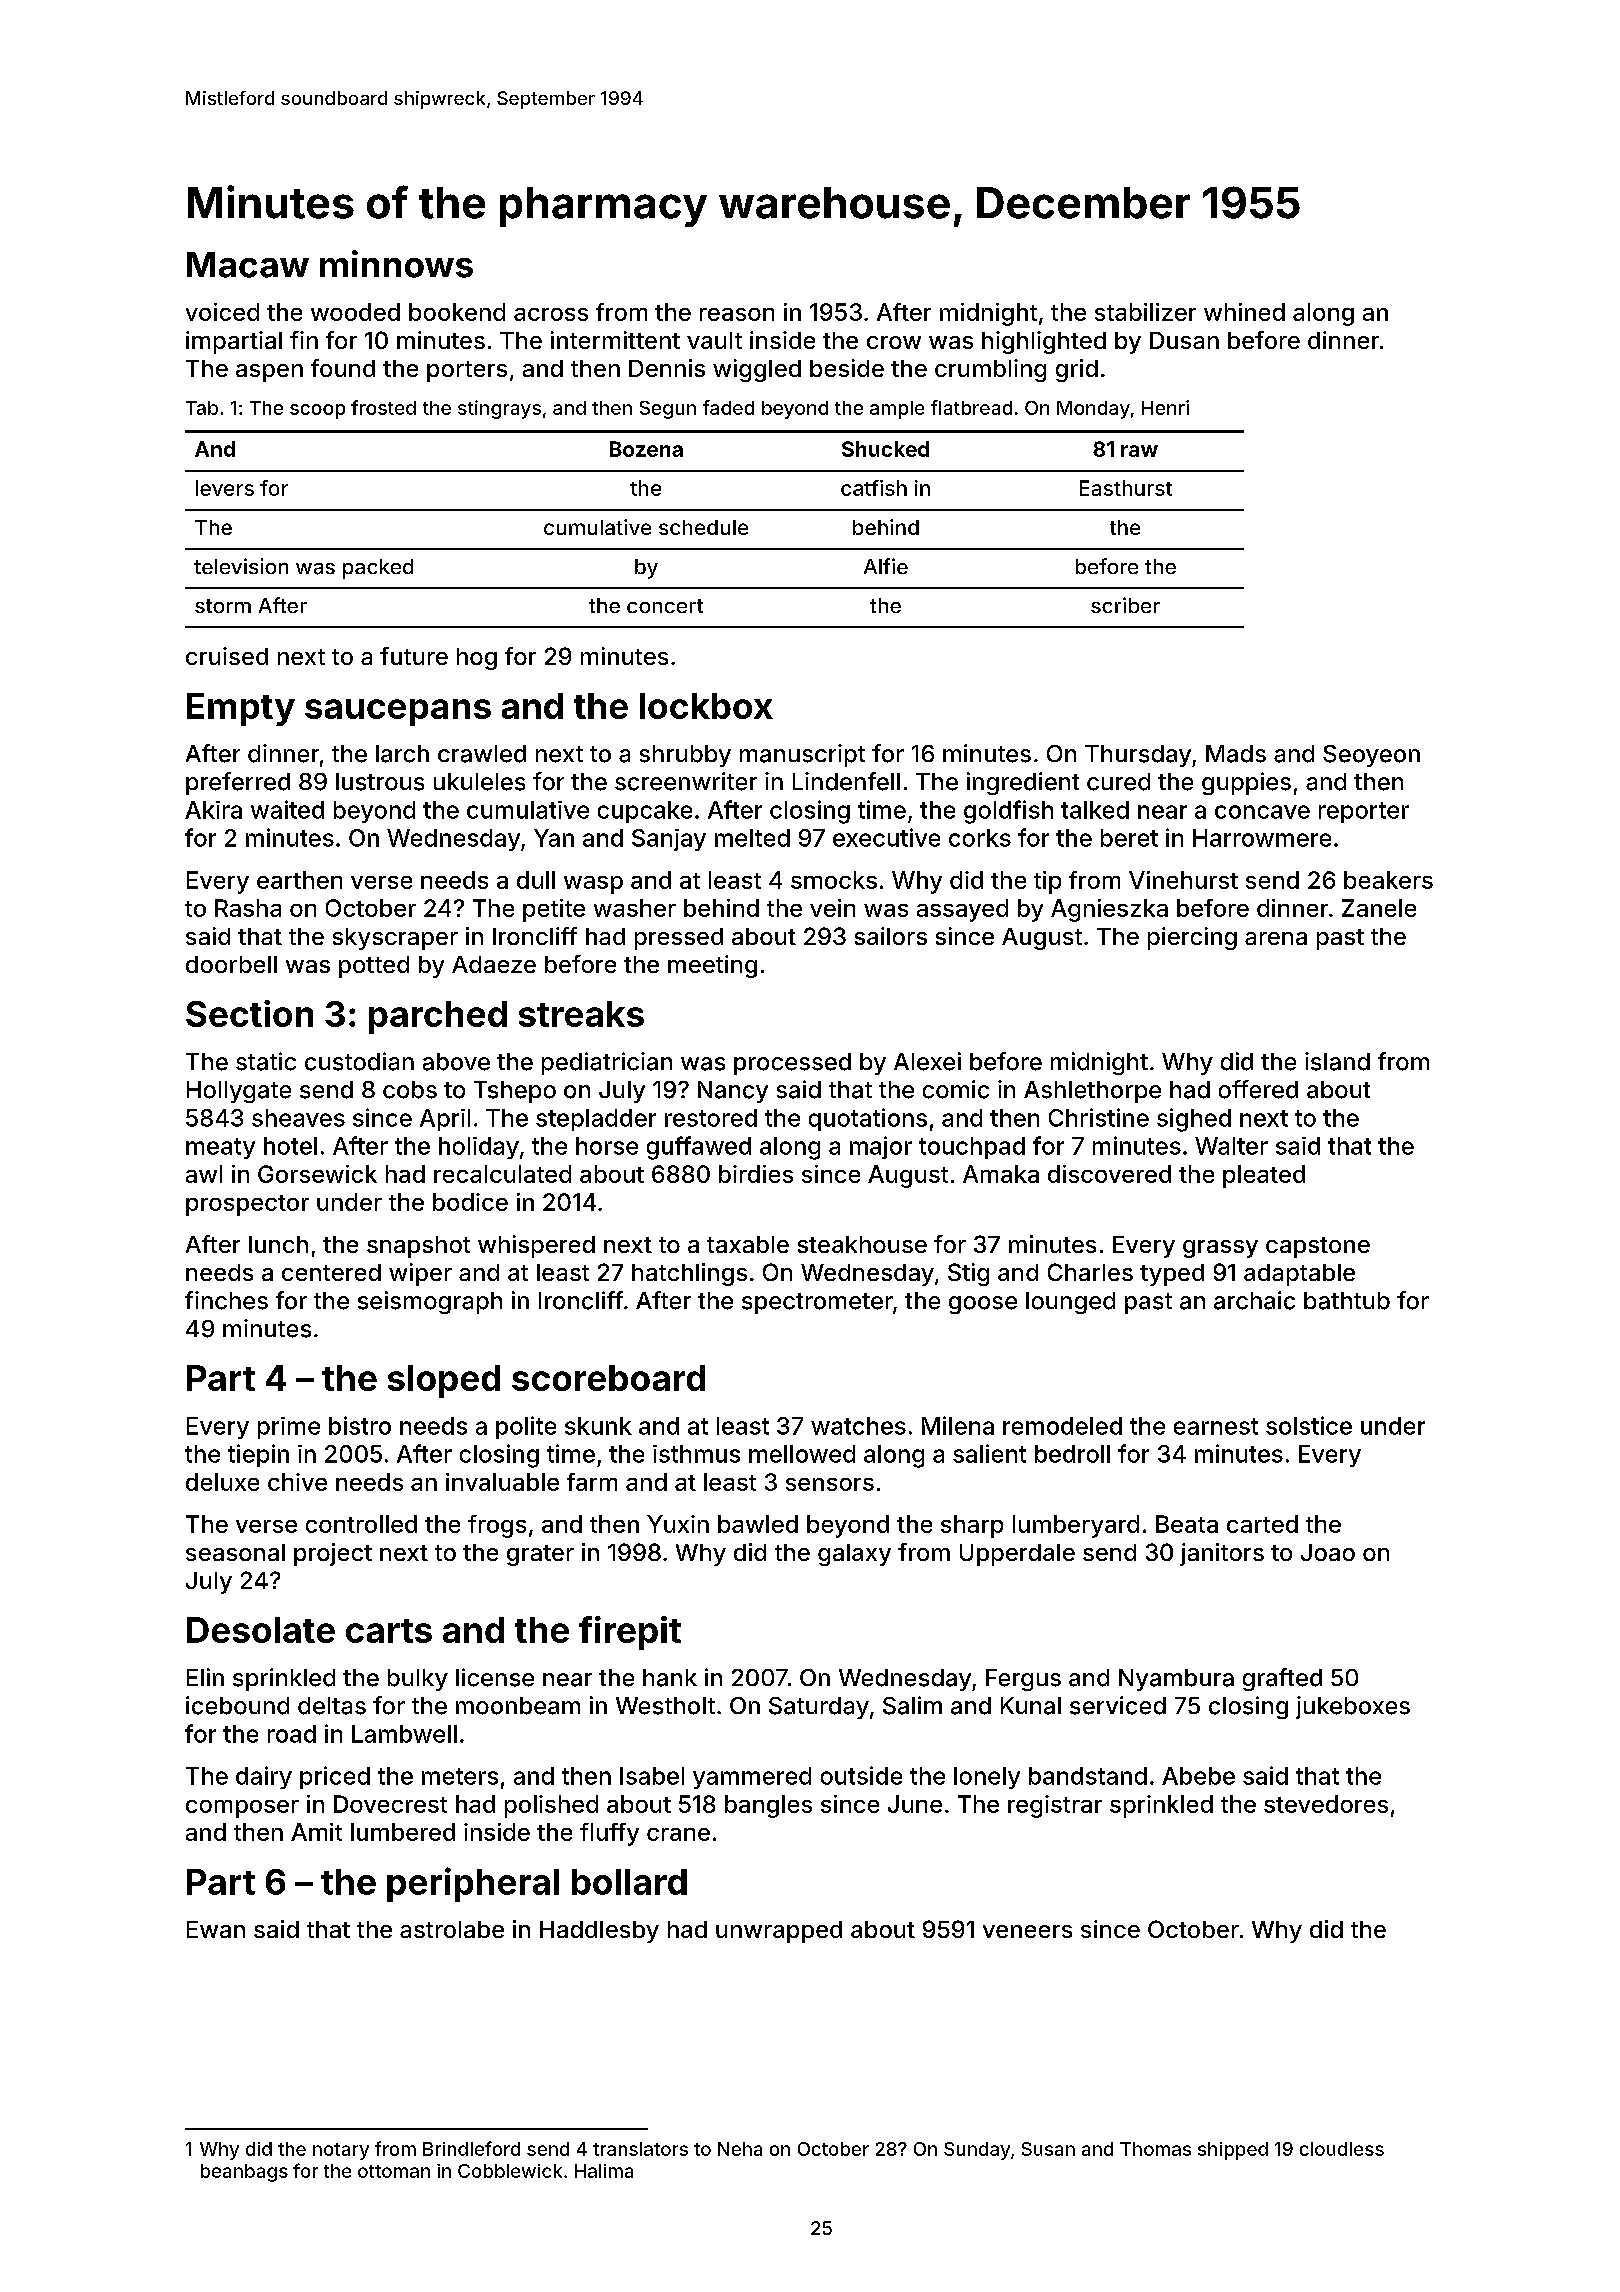 The width and height of the screenshot is (1620, 2292). I want to click on future, so click(414, 656).
